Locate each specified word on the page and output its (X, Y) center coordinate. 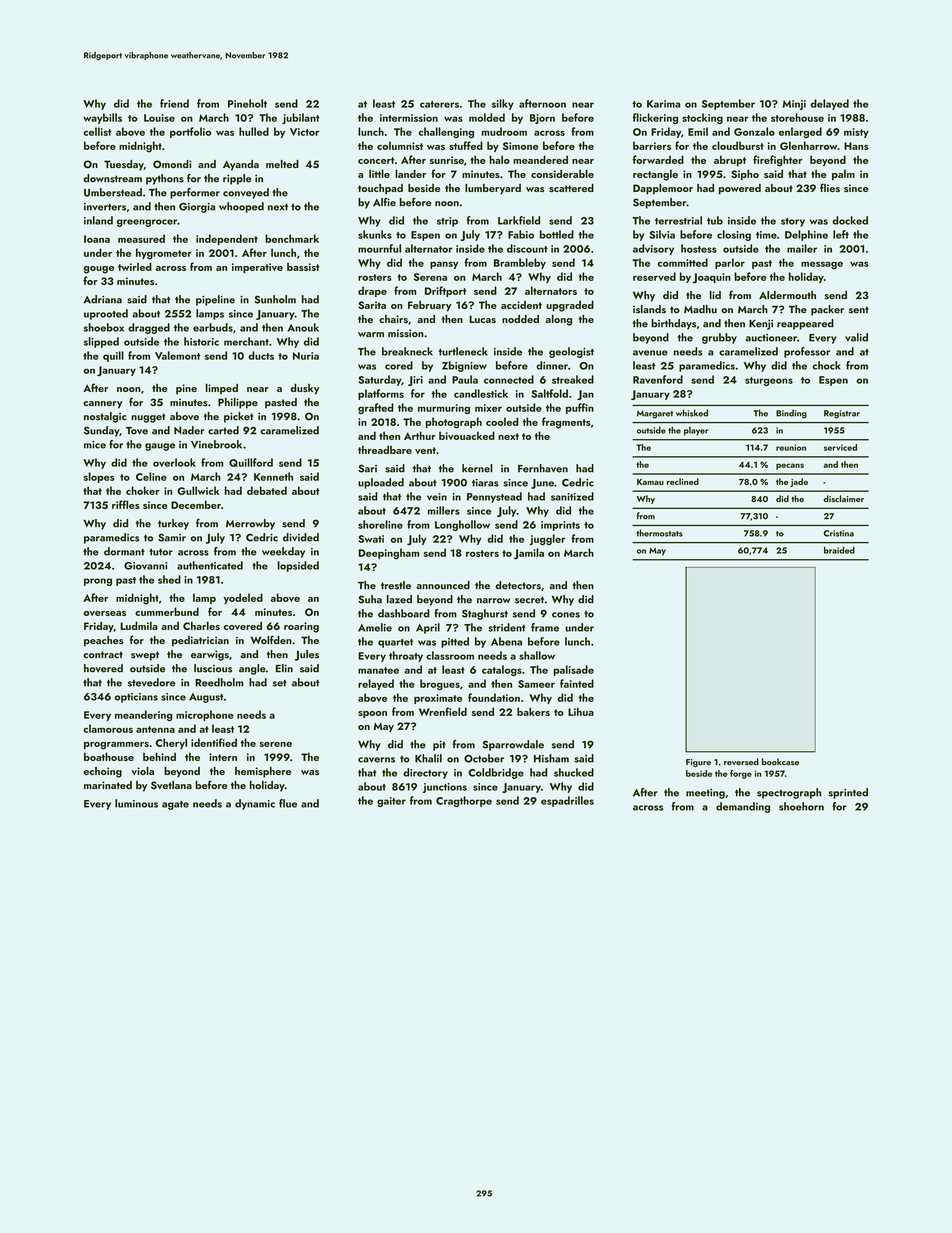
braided (839, 550)
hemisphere (263, 772)
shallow (537, 655)
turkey (173, 524)
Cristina (839, 533)
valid (856, 337)
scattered (571, 188)
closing (734, 235)
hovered (103, 668)
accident (521, 305)
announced (443, 585)
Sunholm (275, 299)
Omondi (172, 164)
